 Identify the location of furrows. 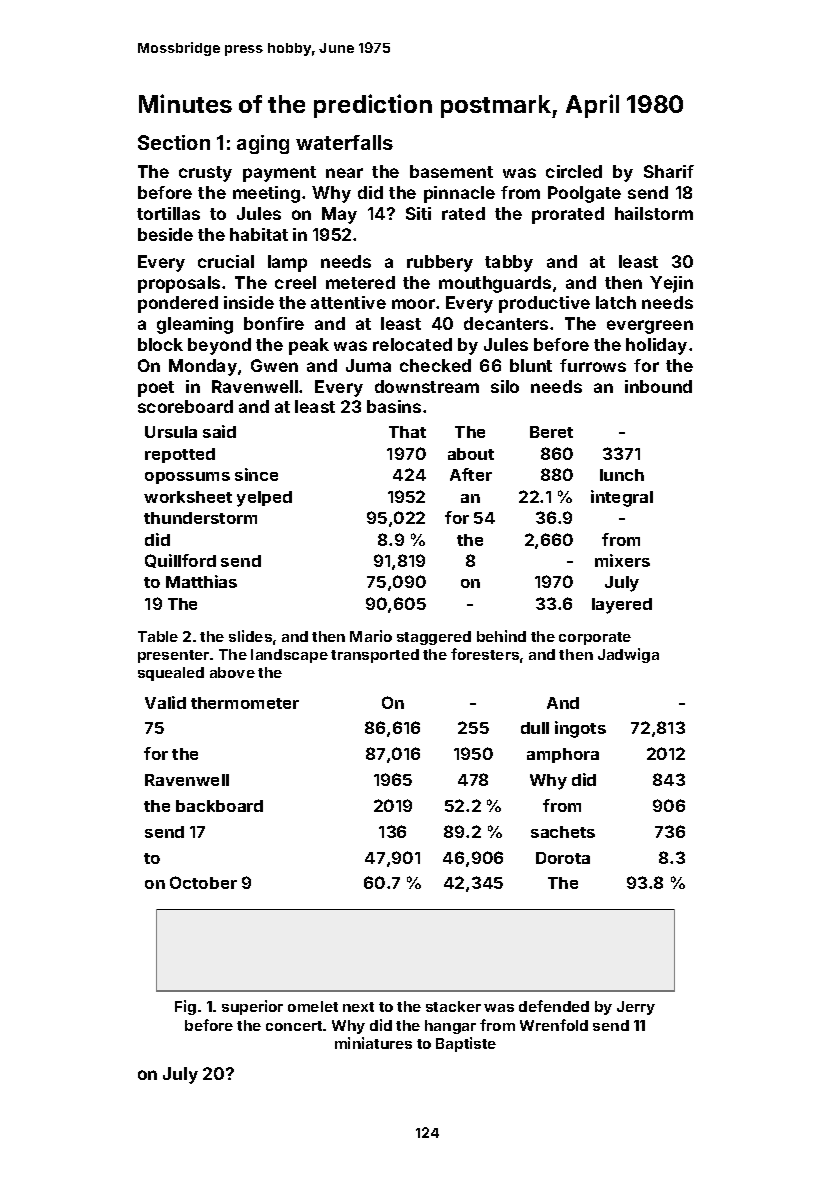
(593, 365).
